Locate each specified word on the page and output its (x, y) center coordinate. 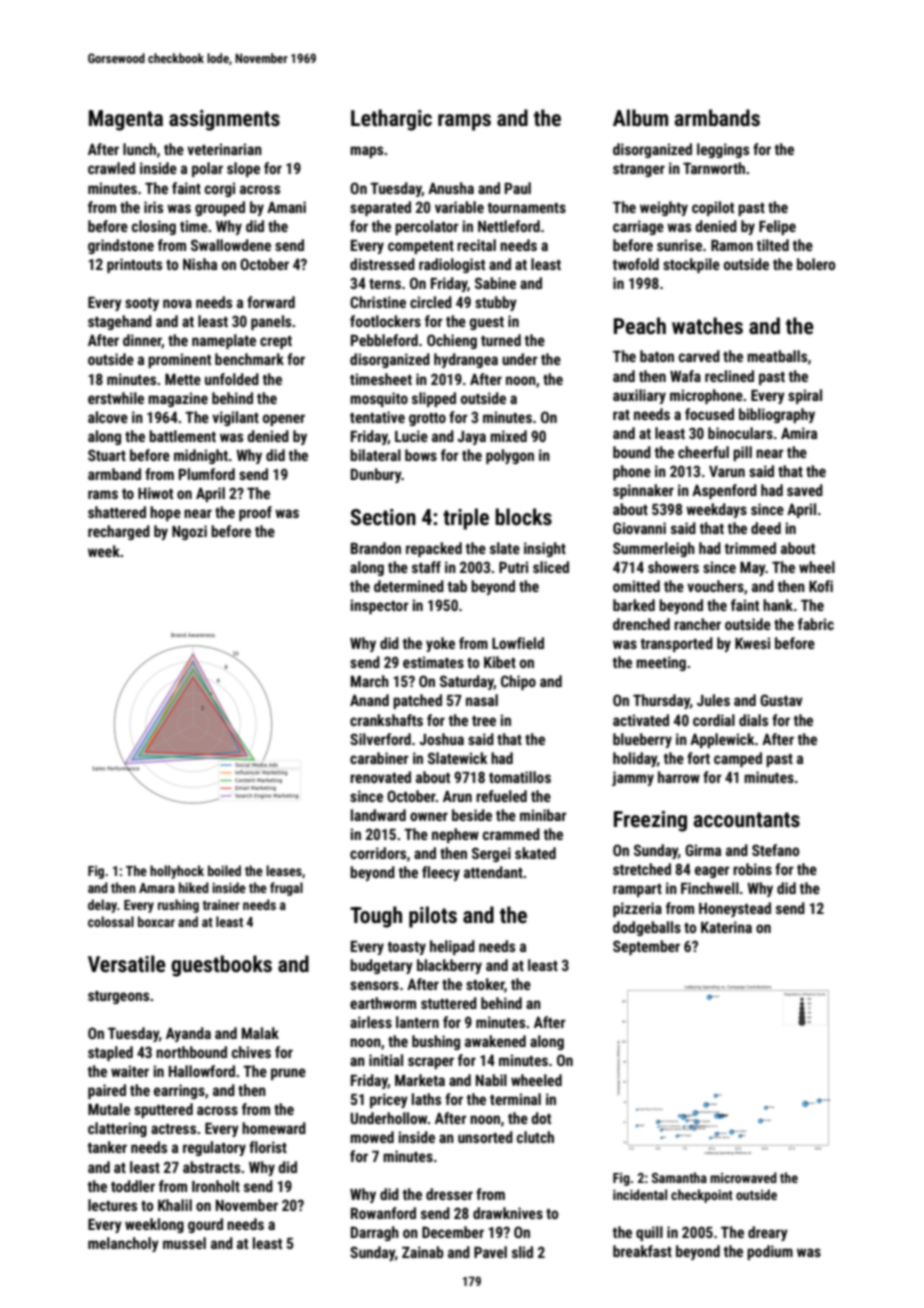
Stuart (107, 455)
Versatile (127, 964)
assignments (224, 120)
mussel (184, 1243)
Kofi (821, 586)
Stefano (776, 850)
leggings (723, 150)
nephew (455, 835)
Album (640, 117)
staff (426, 567)
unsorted (485, 1137)
